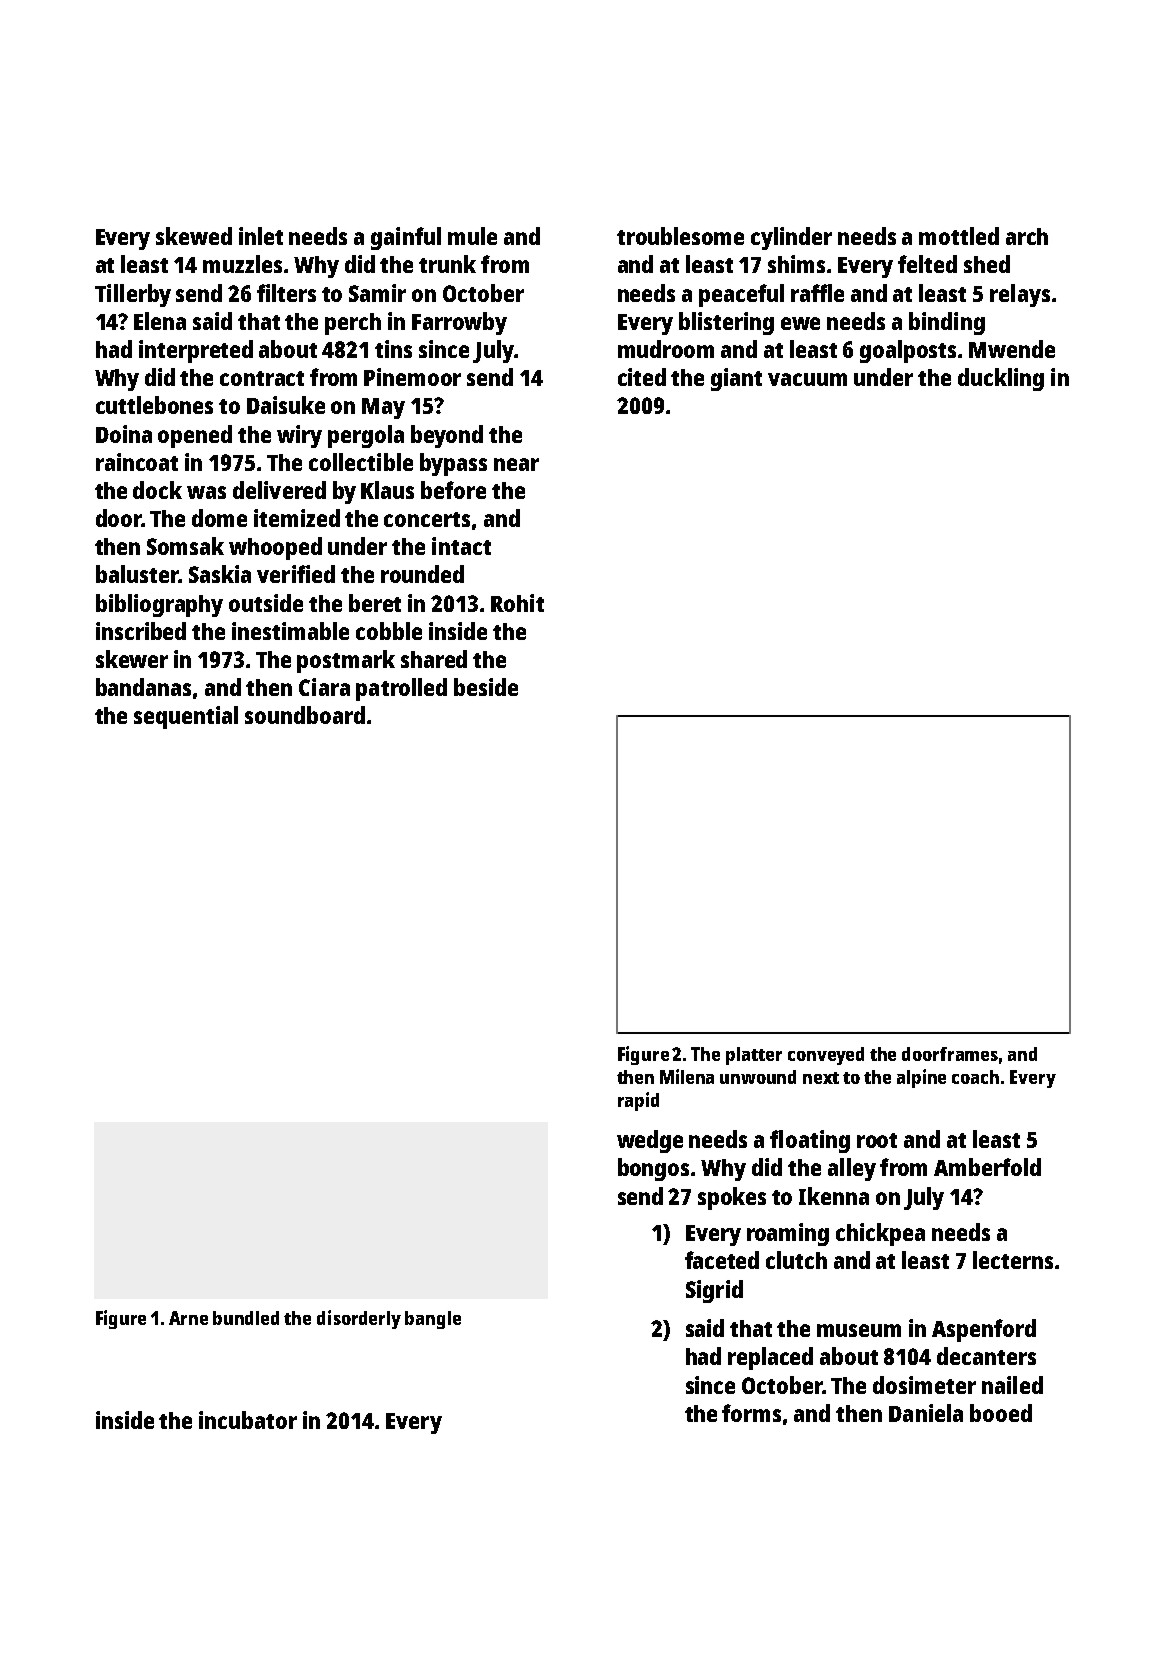 Image resolution: width=1165 pixels, height=1654 pixels. I want to click on sequential, so click(186, 717).
